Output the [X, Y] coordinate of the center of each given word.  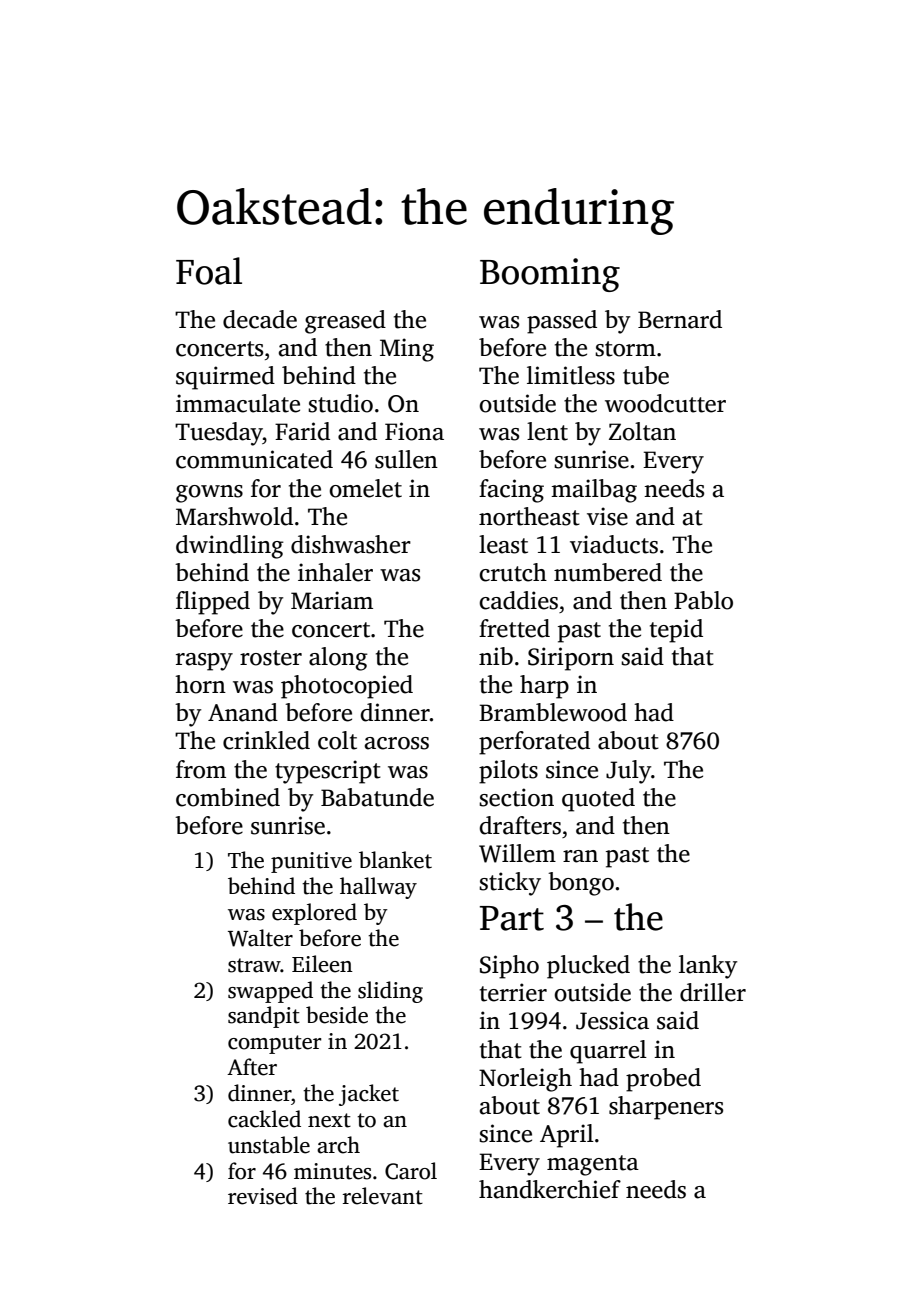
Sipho [509, 967]
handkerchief [550, 1189]
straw [254, 965]
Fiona [414, 431]
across [397, 743]
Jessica [612, 1020]
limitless [571, 375]
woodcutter [665, 403]
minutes [332, 1171]
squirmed [225, 378]
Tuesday [219, 434]
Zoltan [642, 431]
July [628, 772]
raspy [204, 662]
